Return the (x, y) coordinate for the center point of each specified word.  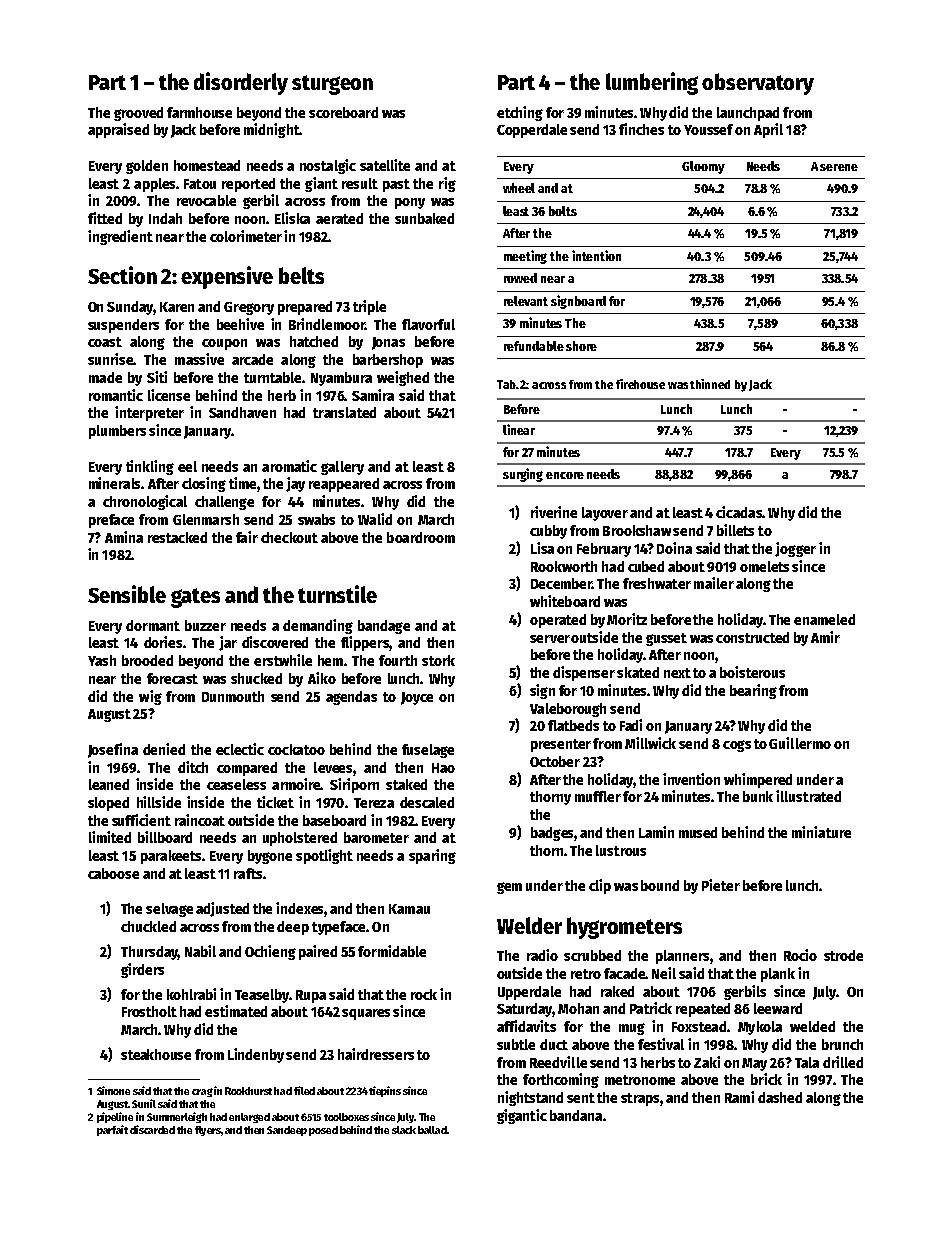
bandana (576, 1115)
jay (295, 484)
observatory (758, 84)
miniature (821, 832)
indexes (300, 909)
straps (640, 1099)
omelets (764, 566)
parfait (112, 1130)
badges (553, 834)
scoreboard (343, 112)
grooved (138, 114)
